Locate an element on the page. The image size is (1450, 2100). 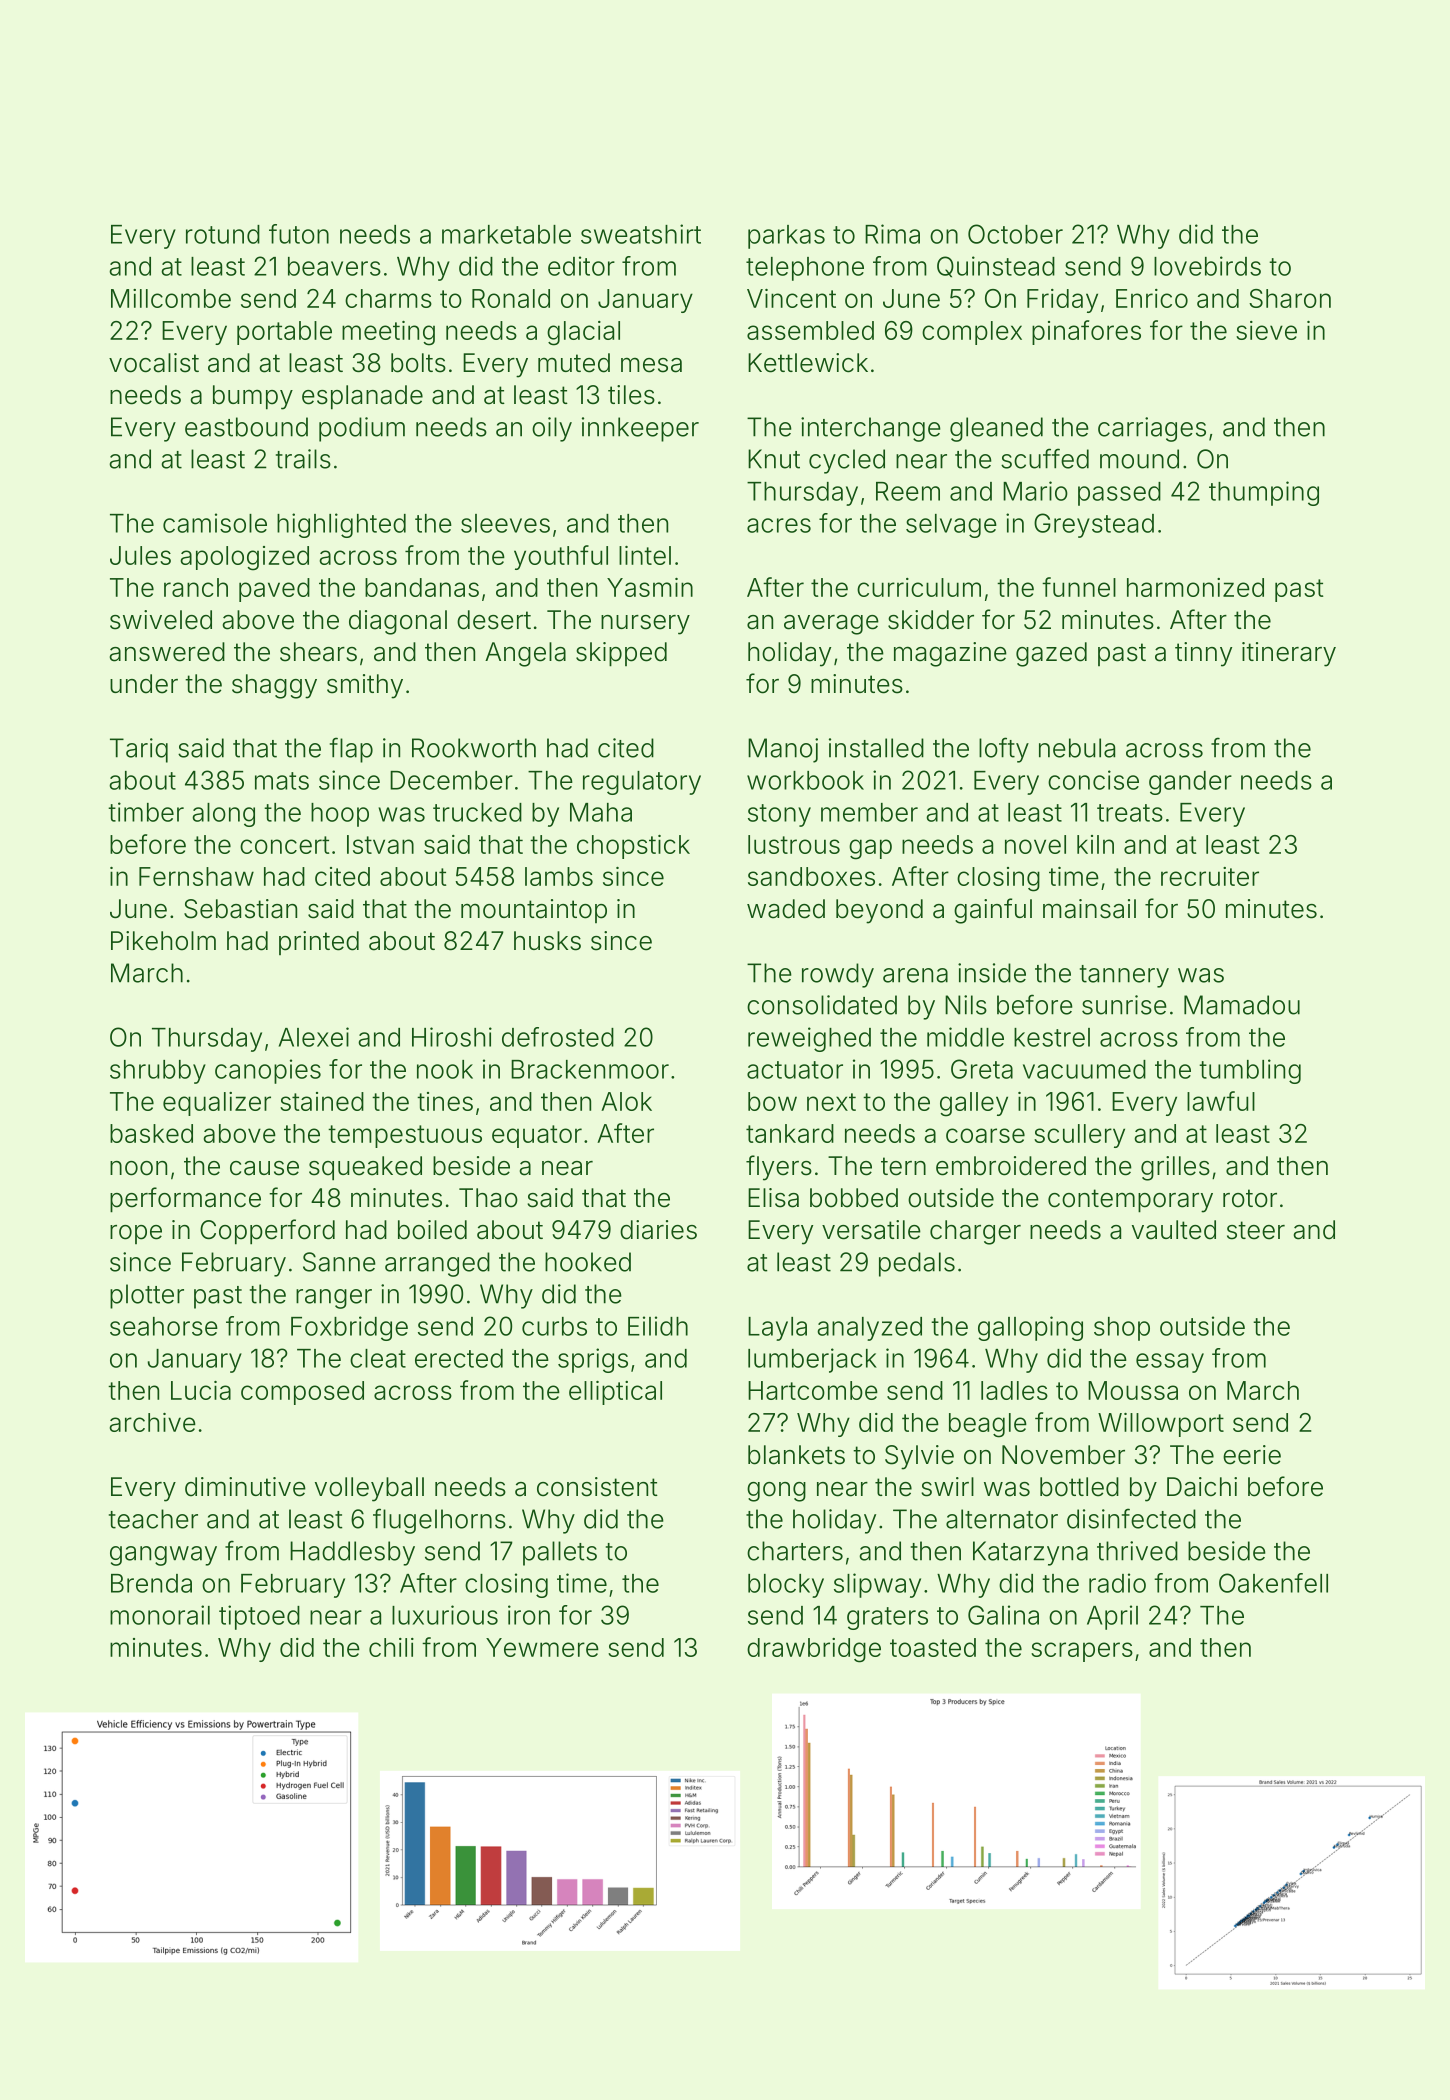
lofty is located at coordinates (1004, 750).
